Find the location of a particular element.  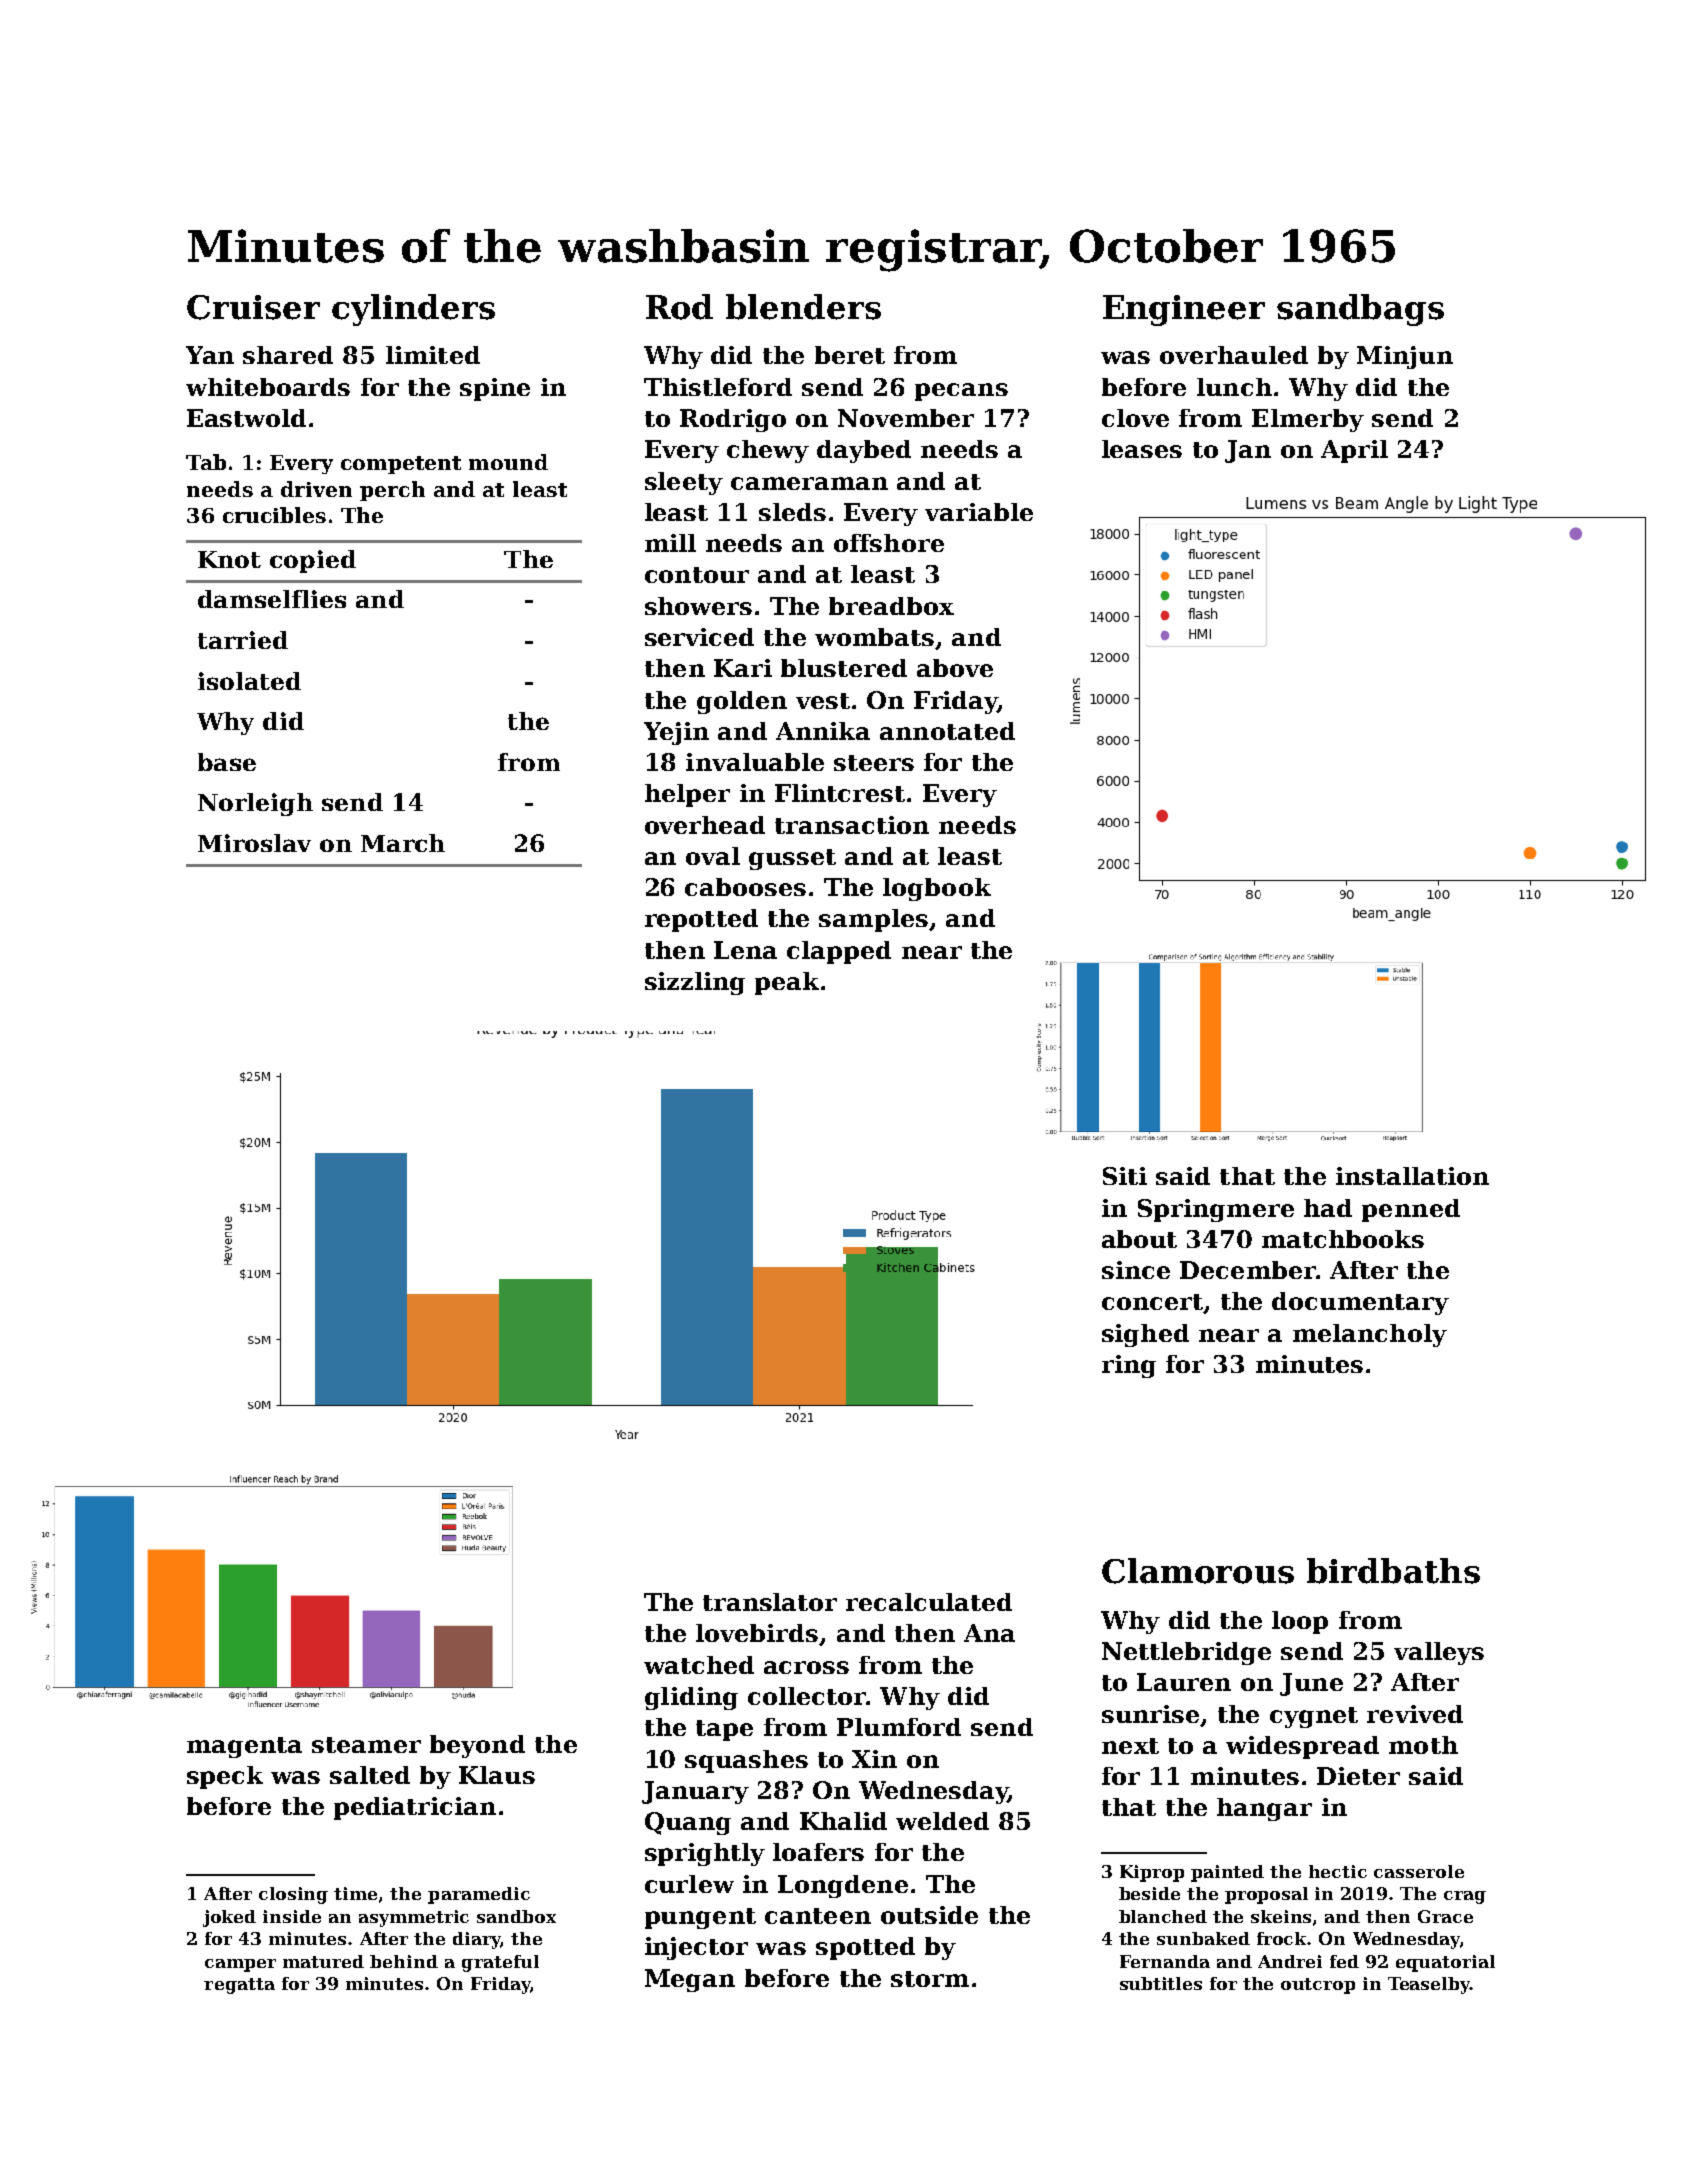

sighed is located at coordinates (1145, 1335).
